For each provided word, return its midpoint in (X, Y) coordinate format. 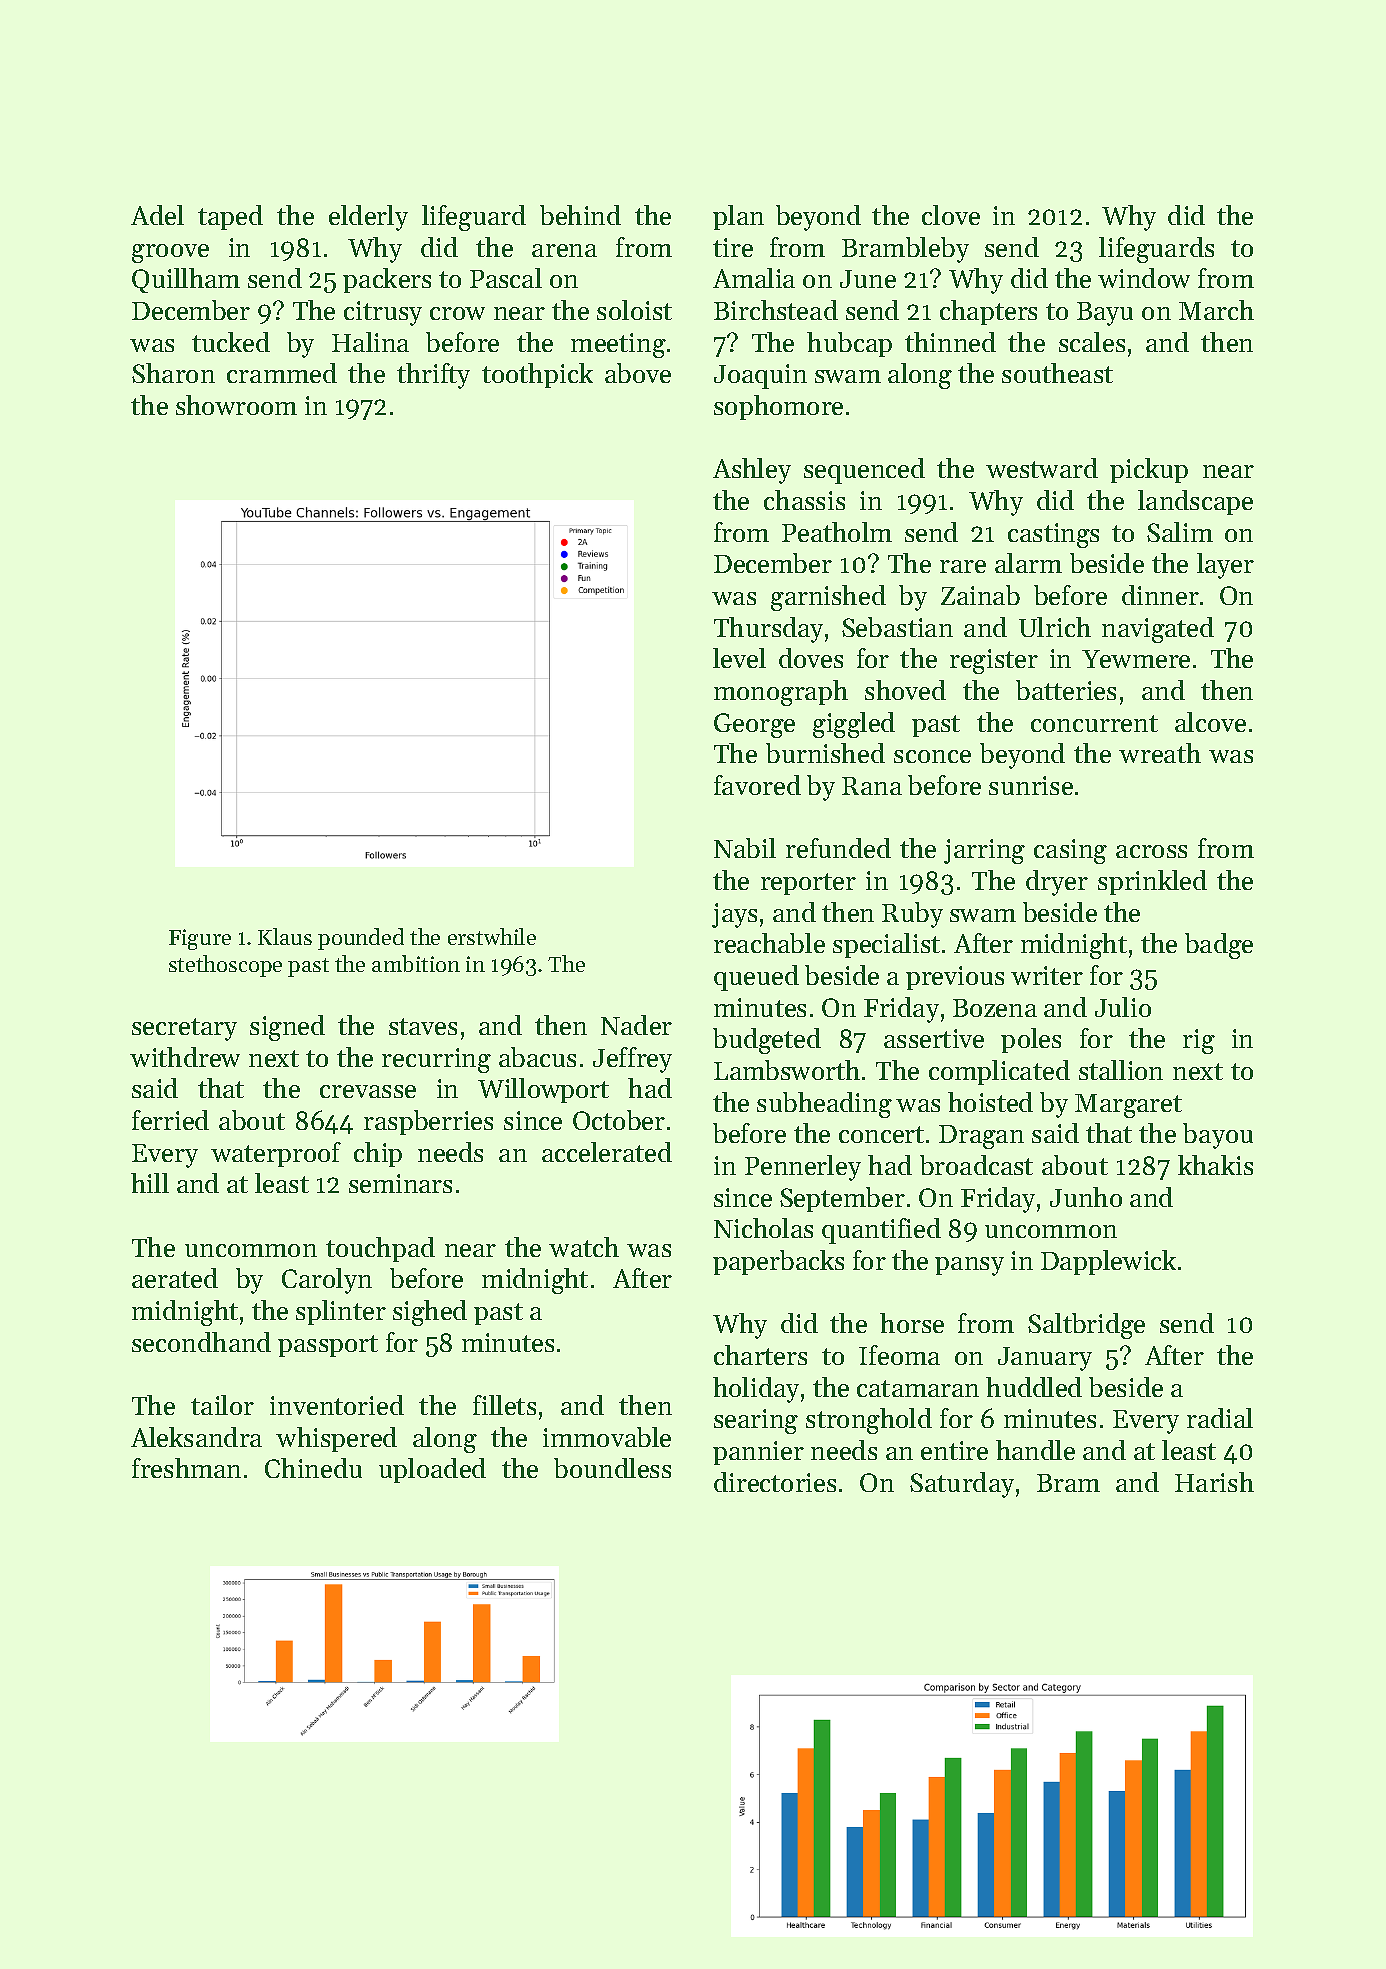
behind (580, 215)
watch (584, 1247)
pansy (969, 1266)
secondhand (201, 1342)
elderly (368, 218)
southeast (1057, 373)
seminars (400, 1183)
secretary (184, 1029)
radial (1220, 1418)
